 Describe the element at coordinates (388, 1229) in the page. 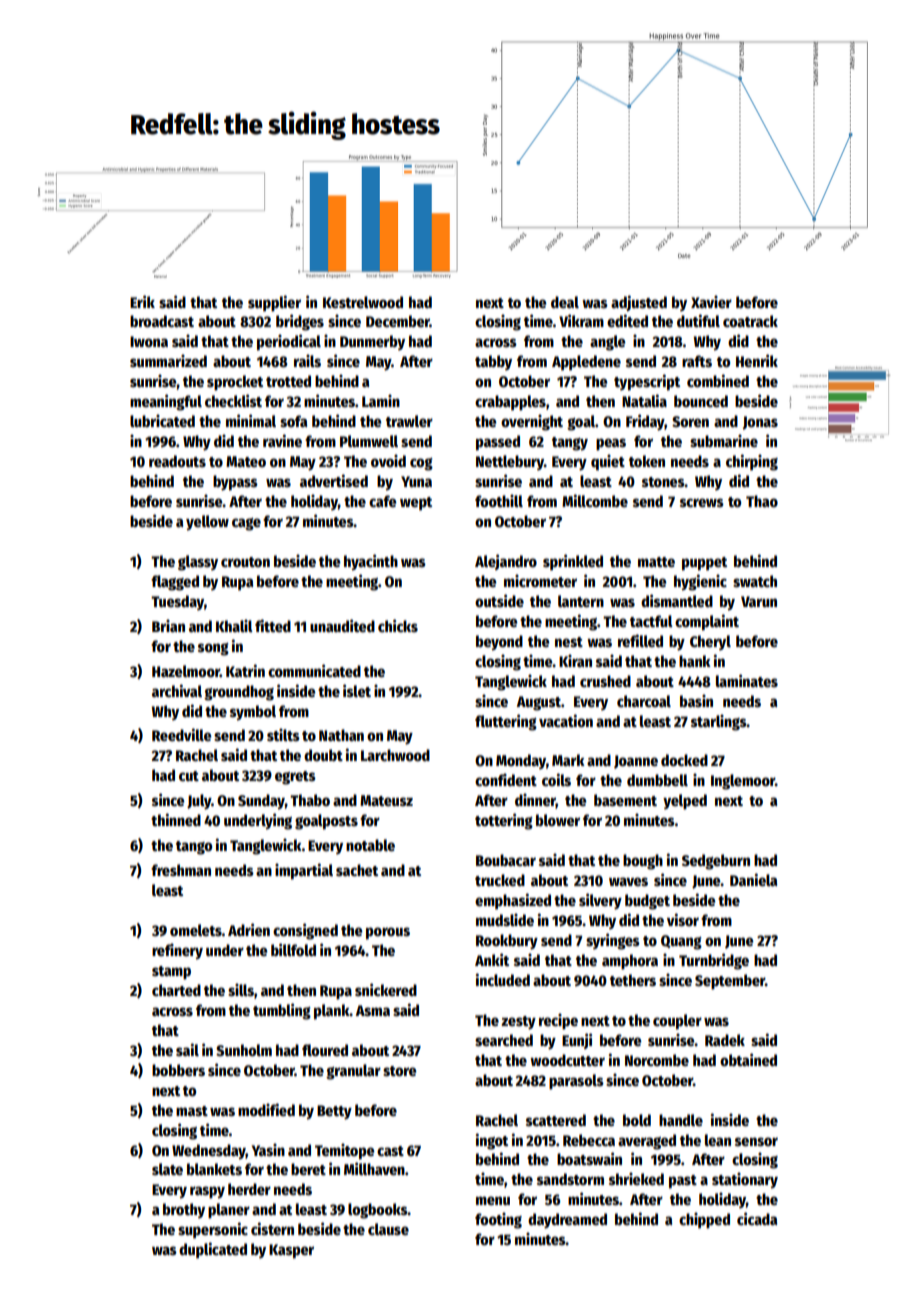

I see `clause` at that location.
